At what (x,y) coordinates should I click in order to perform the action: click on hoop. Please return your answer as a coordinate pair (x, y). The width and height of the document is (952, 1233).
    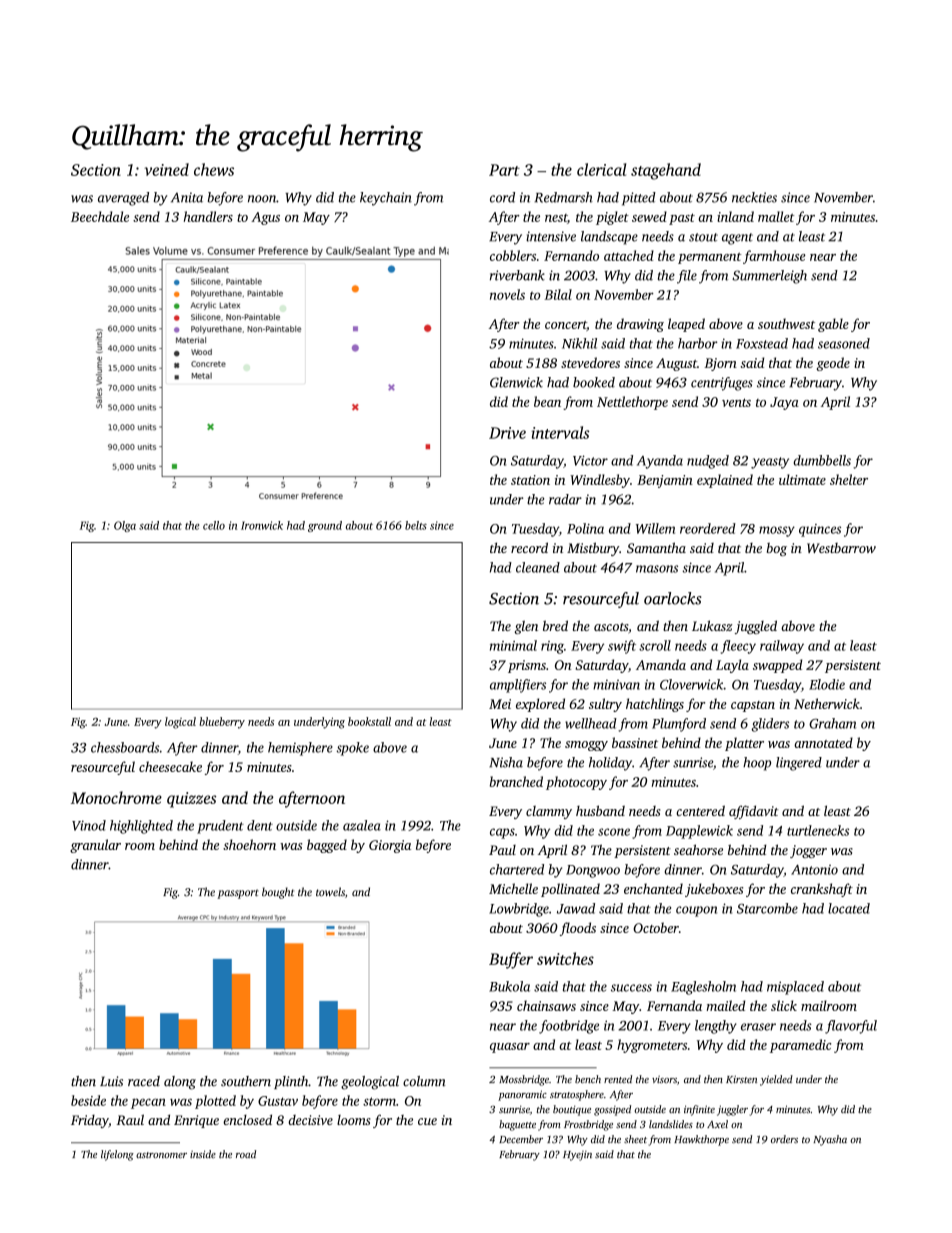
    Looking at the image, I should click on (757, 764).
